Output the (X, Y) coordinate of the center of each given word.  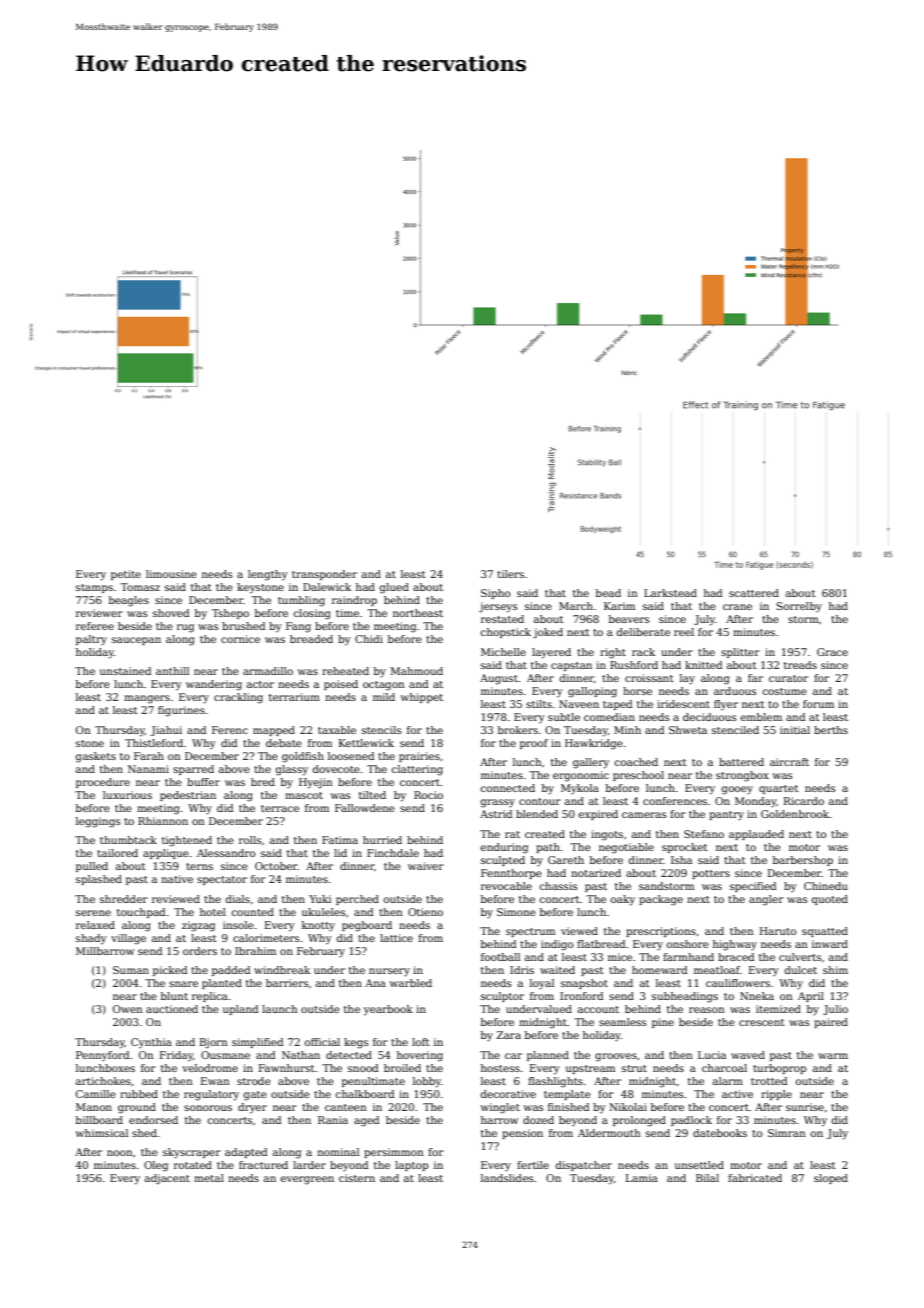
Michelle (503, 652)
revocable (506, 886)
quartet (779, 789)
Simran (787, 1133)
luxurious (127, 795)
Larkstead (670, 593)
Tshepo (230, 614)
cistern (357, 1178)
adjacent (167, 1179)
